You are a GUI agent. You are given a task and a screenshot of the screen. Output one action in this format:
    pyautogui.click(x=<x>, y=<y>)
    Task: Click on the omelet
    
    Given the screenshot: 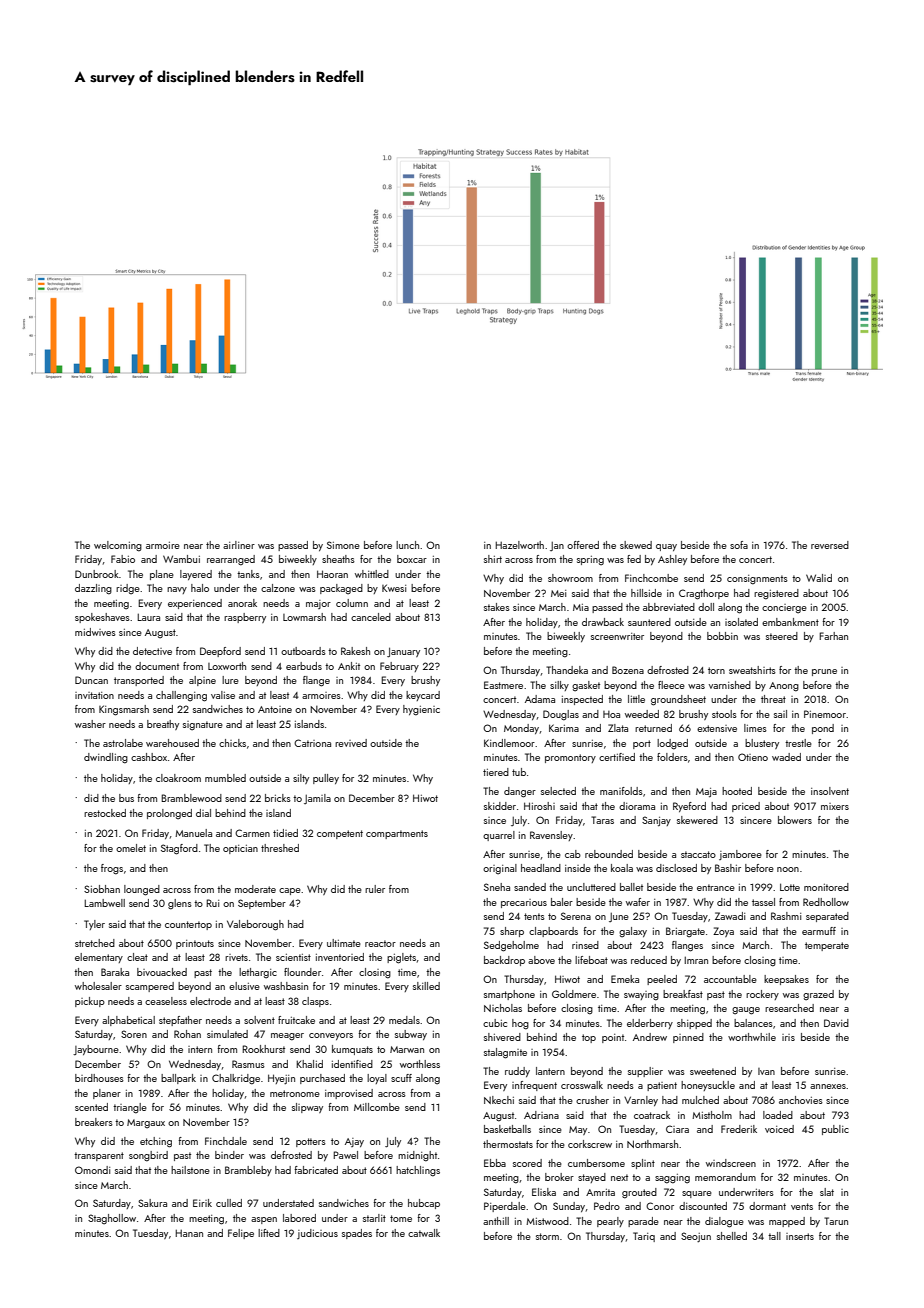 What is the action you would take?
    pyautogui.click(x=131, y=848)
